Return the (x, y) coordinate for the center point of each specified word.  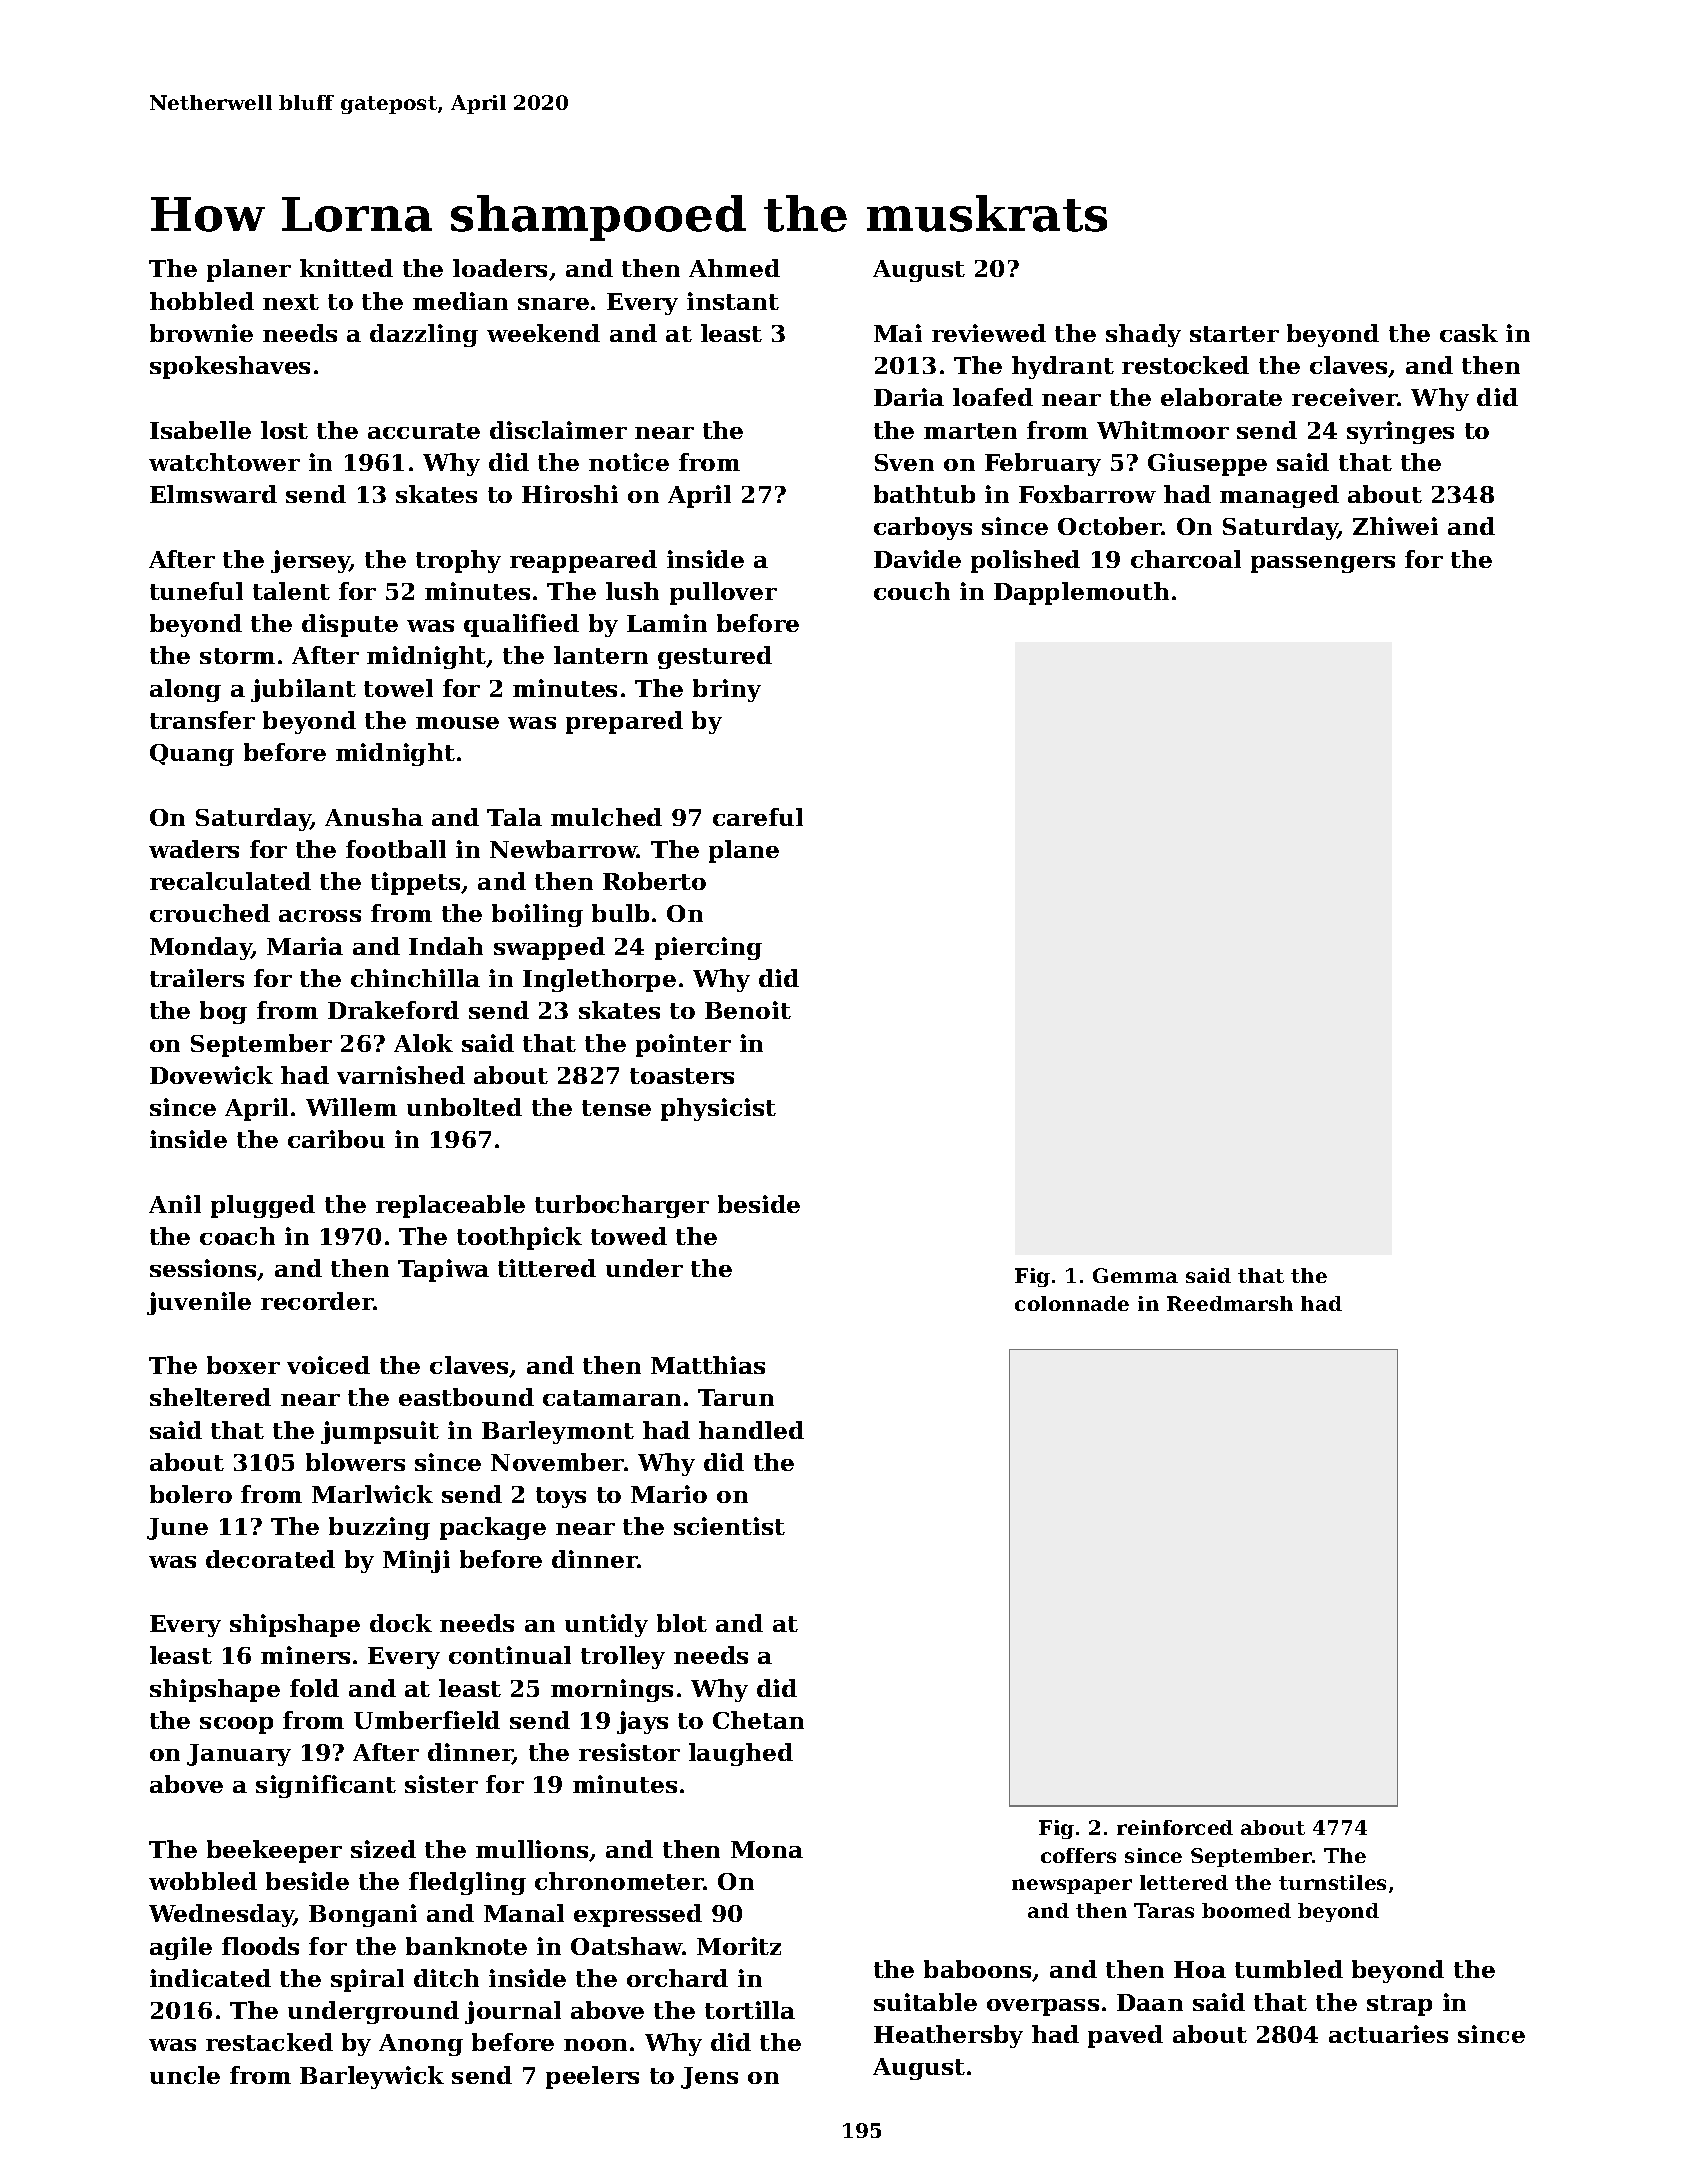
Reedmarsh (1230, 1303)
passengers (1323, 564)
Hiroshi (570, 494)
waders (194, 849)
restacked (269, 2042)
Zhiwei (1395, 526)
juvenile (199, 1303)
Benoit (748, 1010)
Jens (709, 2078)
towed (629, 1236)
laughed (741, 1754)
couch (912, 591)
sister (441, 1784)
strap (1399, 2005)
